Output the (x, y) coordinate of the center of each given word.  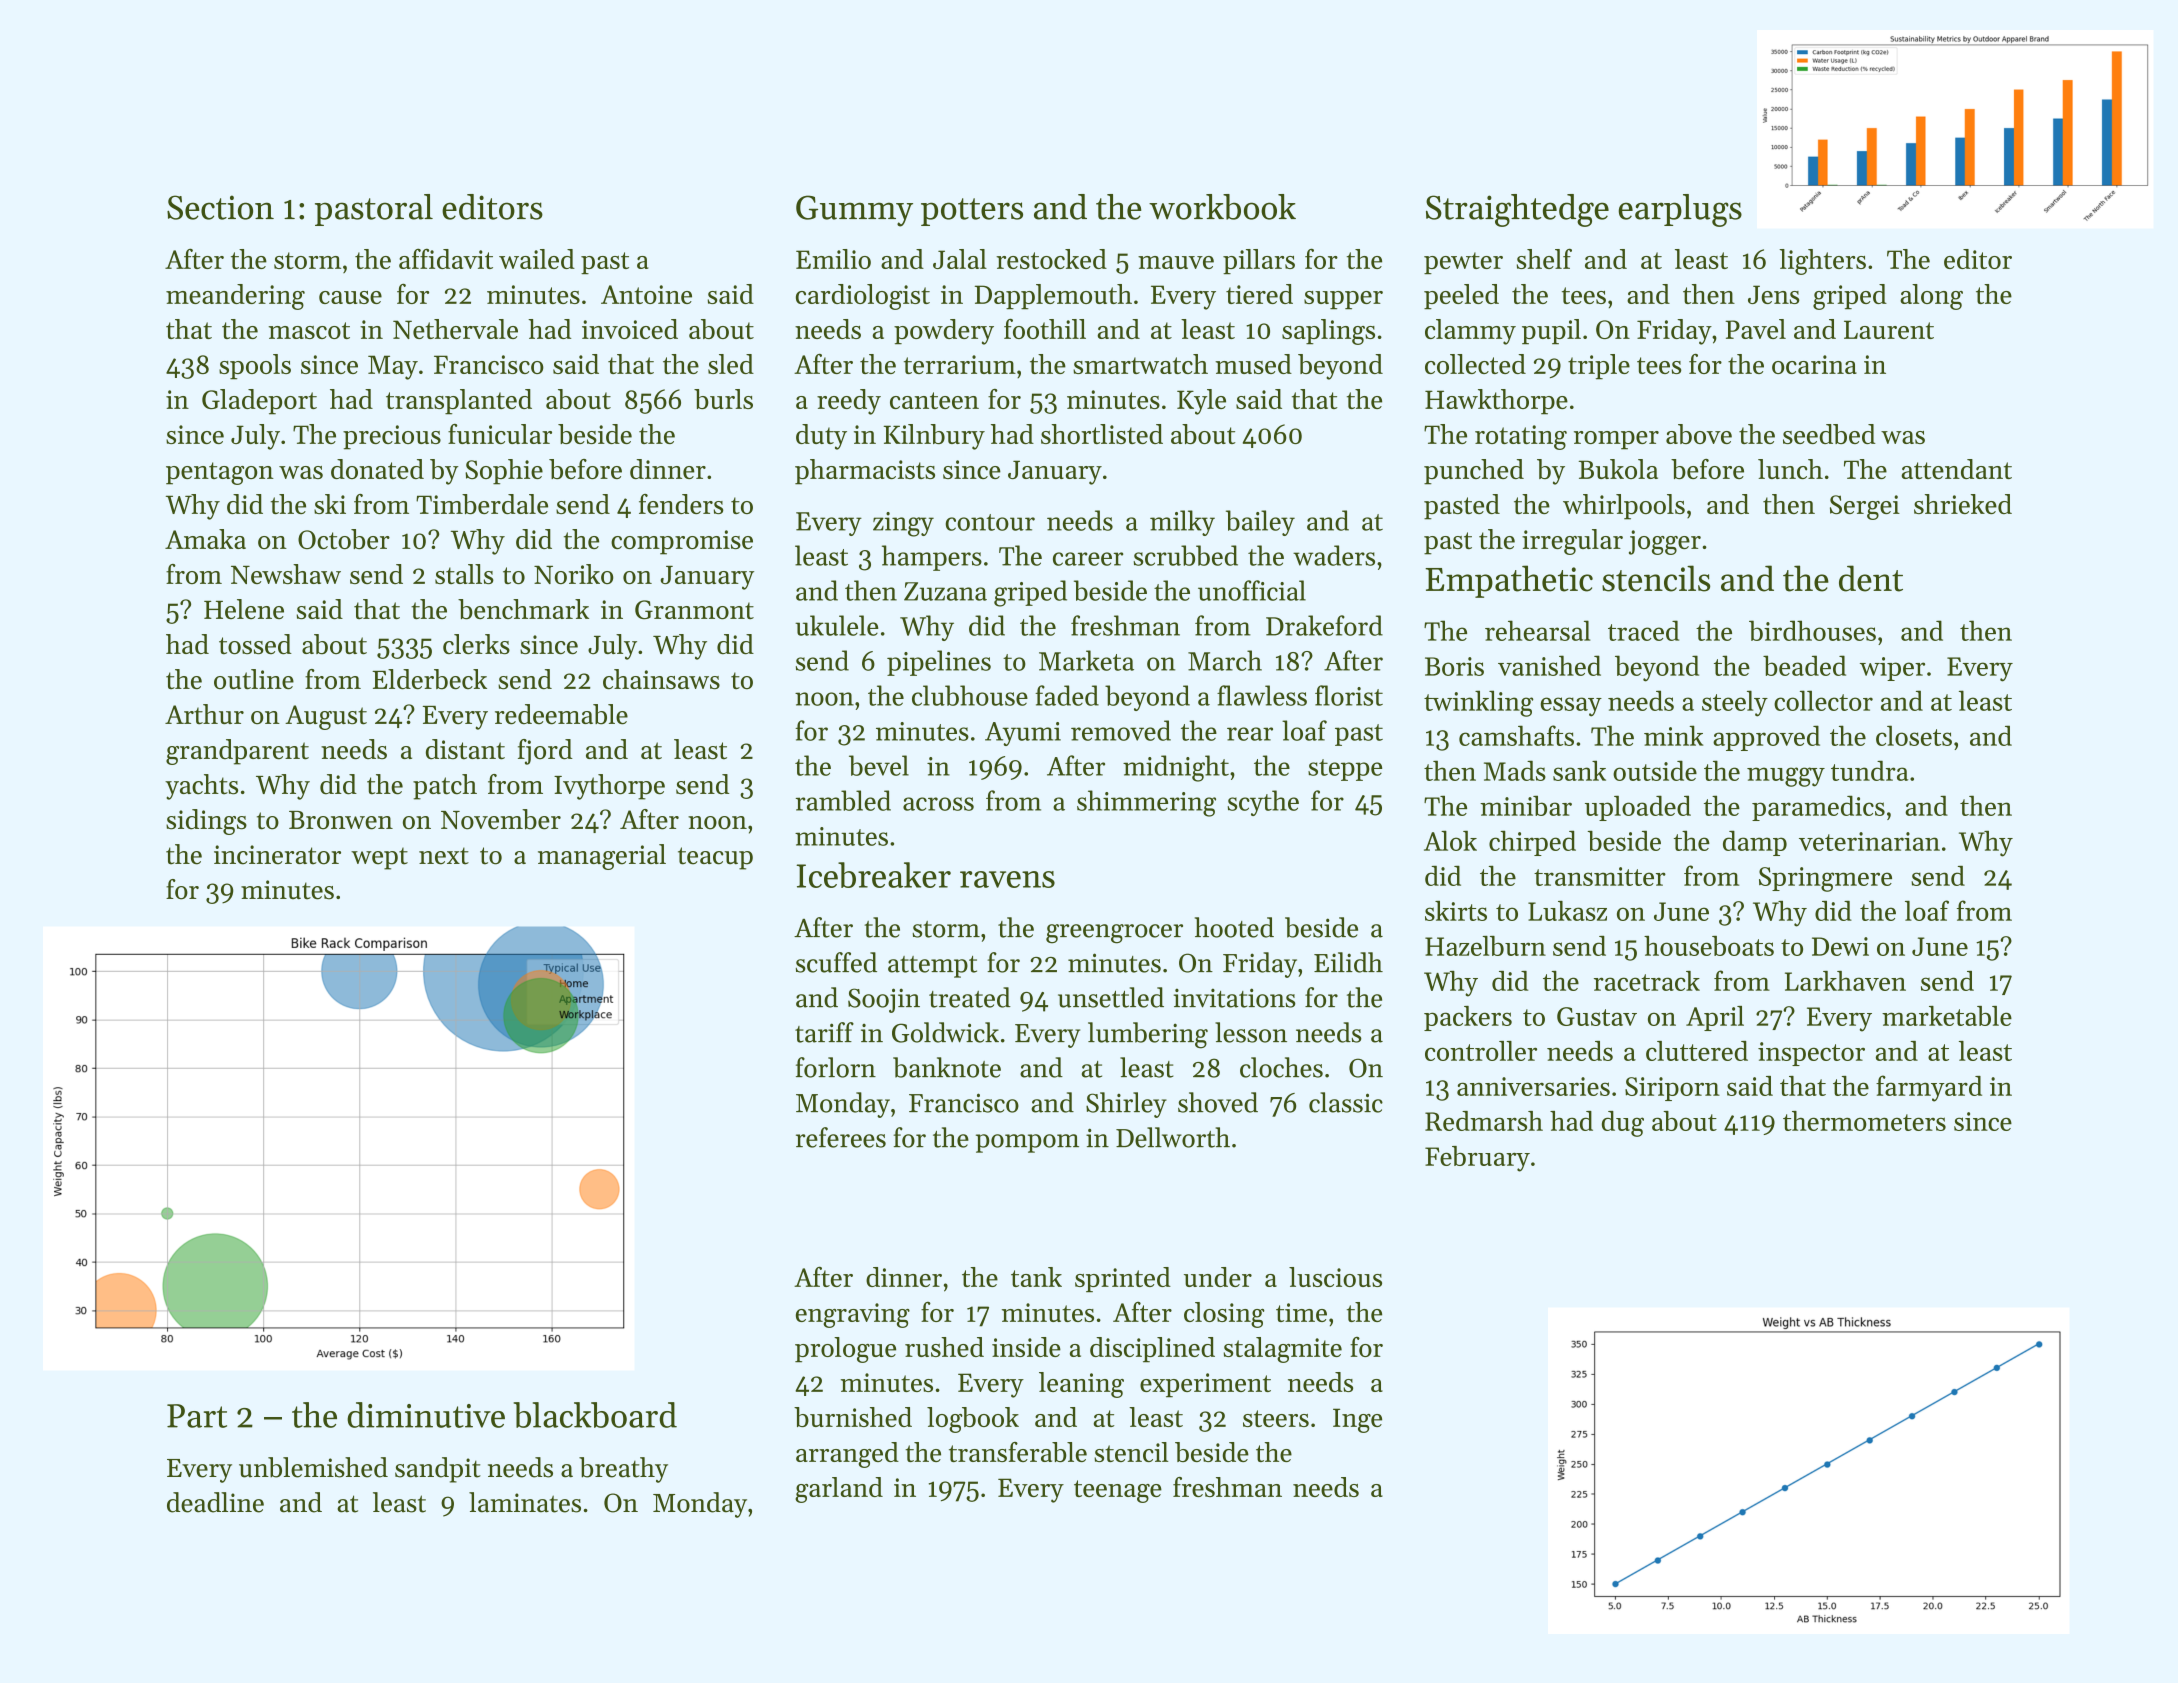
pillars (1259, 261)
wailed (537, 259)
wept (379, 859)
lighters (1822, 262)
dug (1623, 1124)
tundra (1869, 770)
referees (841, 1137)
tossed (255, 644)
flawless (1262, 695)
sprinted (1123, 1279)
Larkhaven (1845, 981)
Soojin (884, 1000)
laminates (525, 1502)
